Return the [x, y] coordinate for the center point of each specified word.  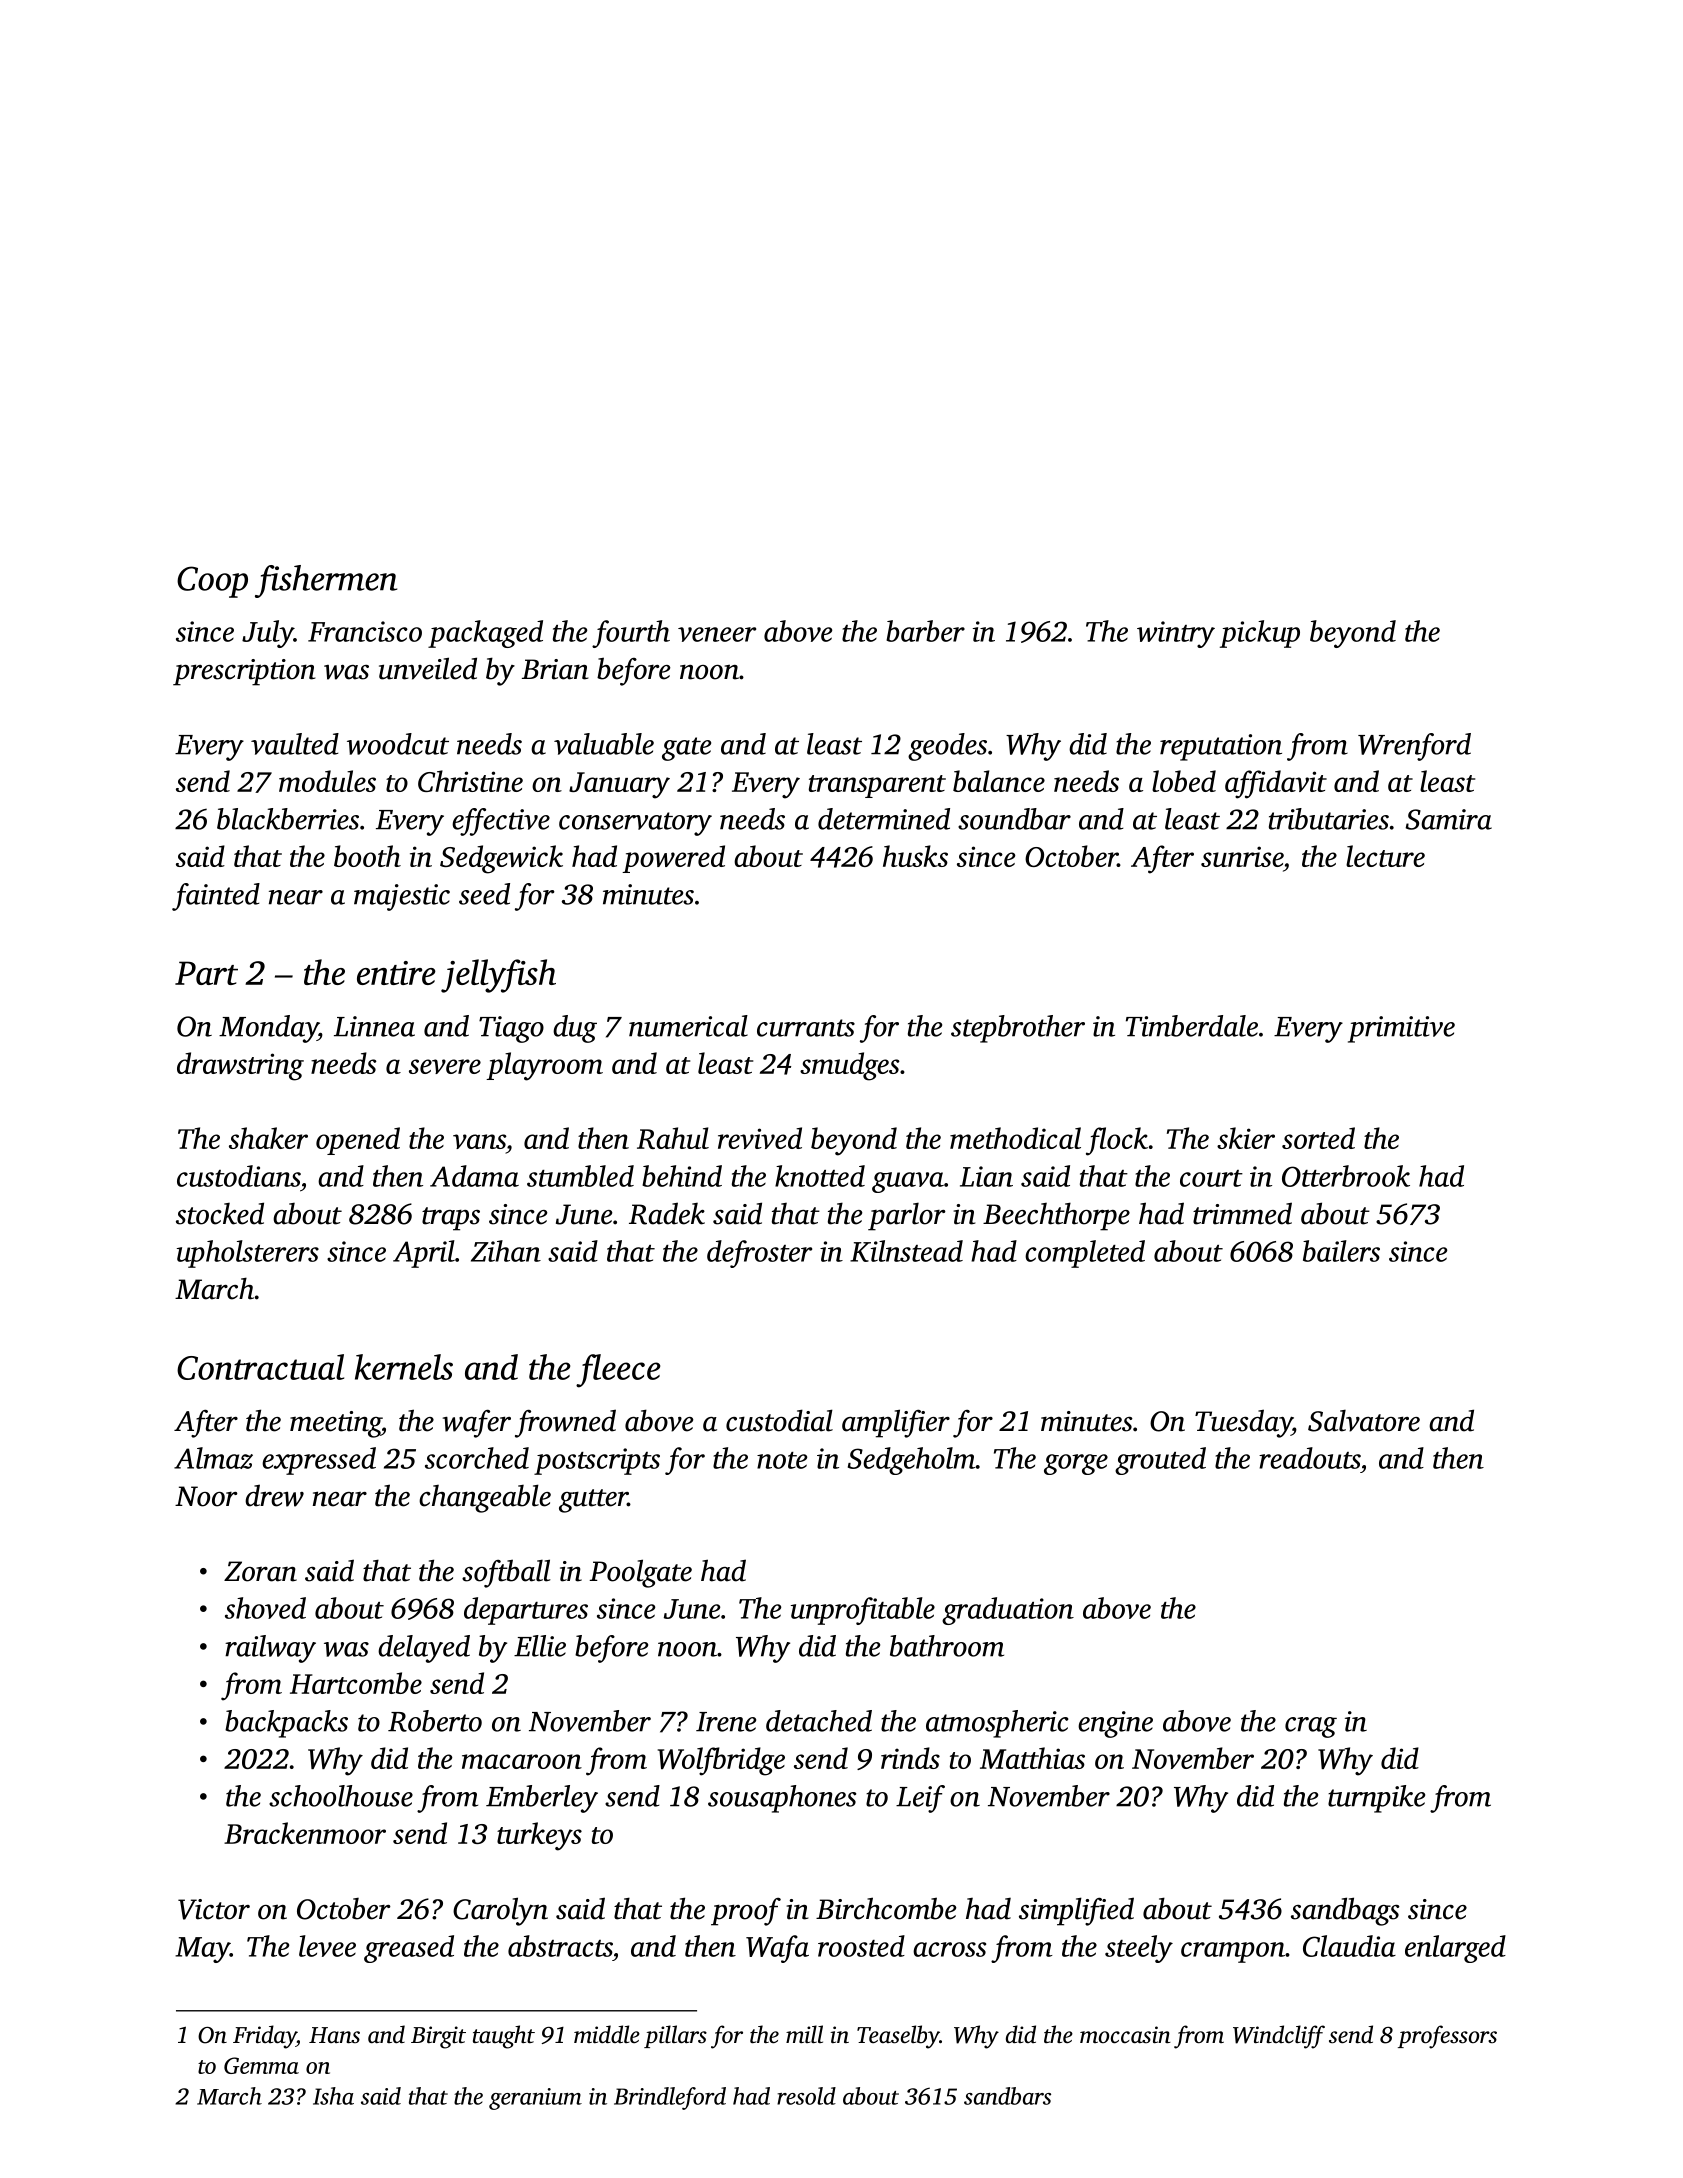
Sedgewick [501, 859]
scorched [477, 1458]
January [619, 785]
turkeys [539, 1836]
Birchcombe [886, 1908]
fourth [631, 634]
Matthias [1032, 1758]
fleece [618, 1371]
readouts [1309, 1458]
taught [504, 2037]
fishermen [326, 581]
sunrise [1242, 856]
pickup [1260, 634]
